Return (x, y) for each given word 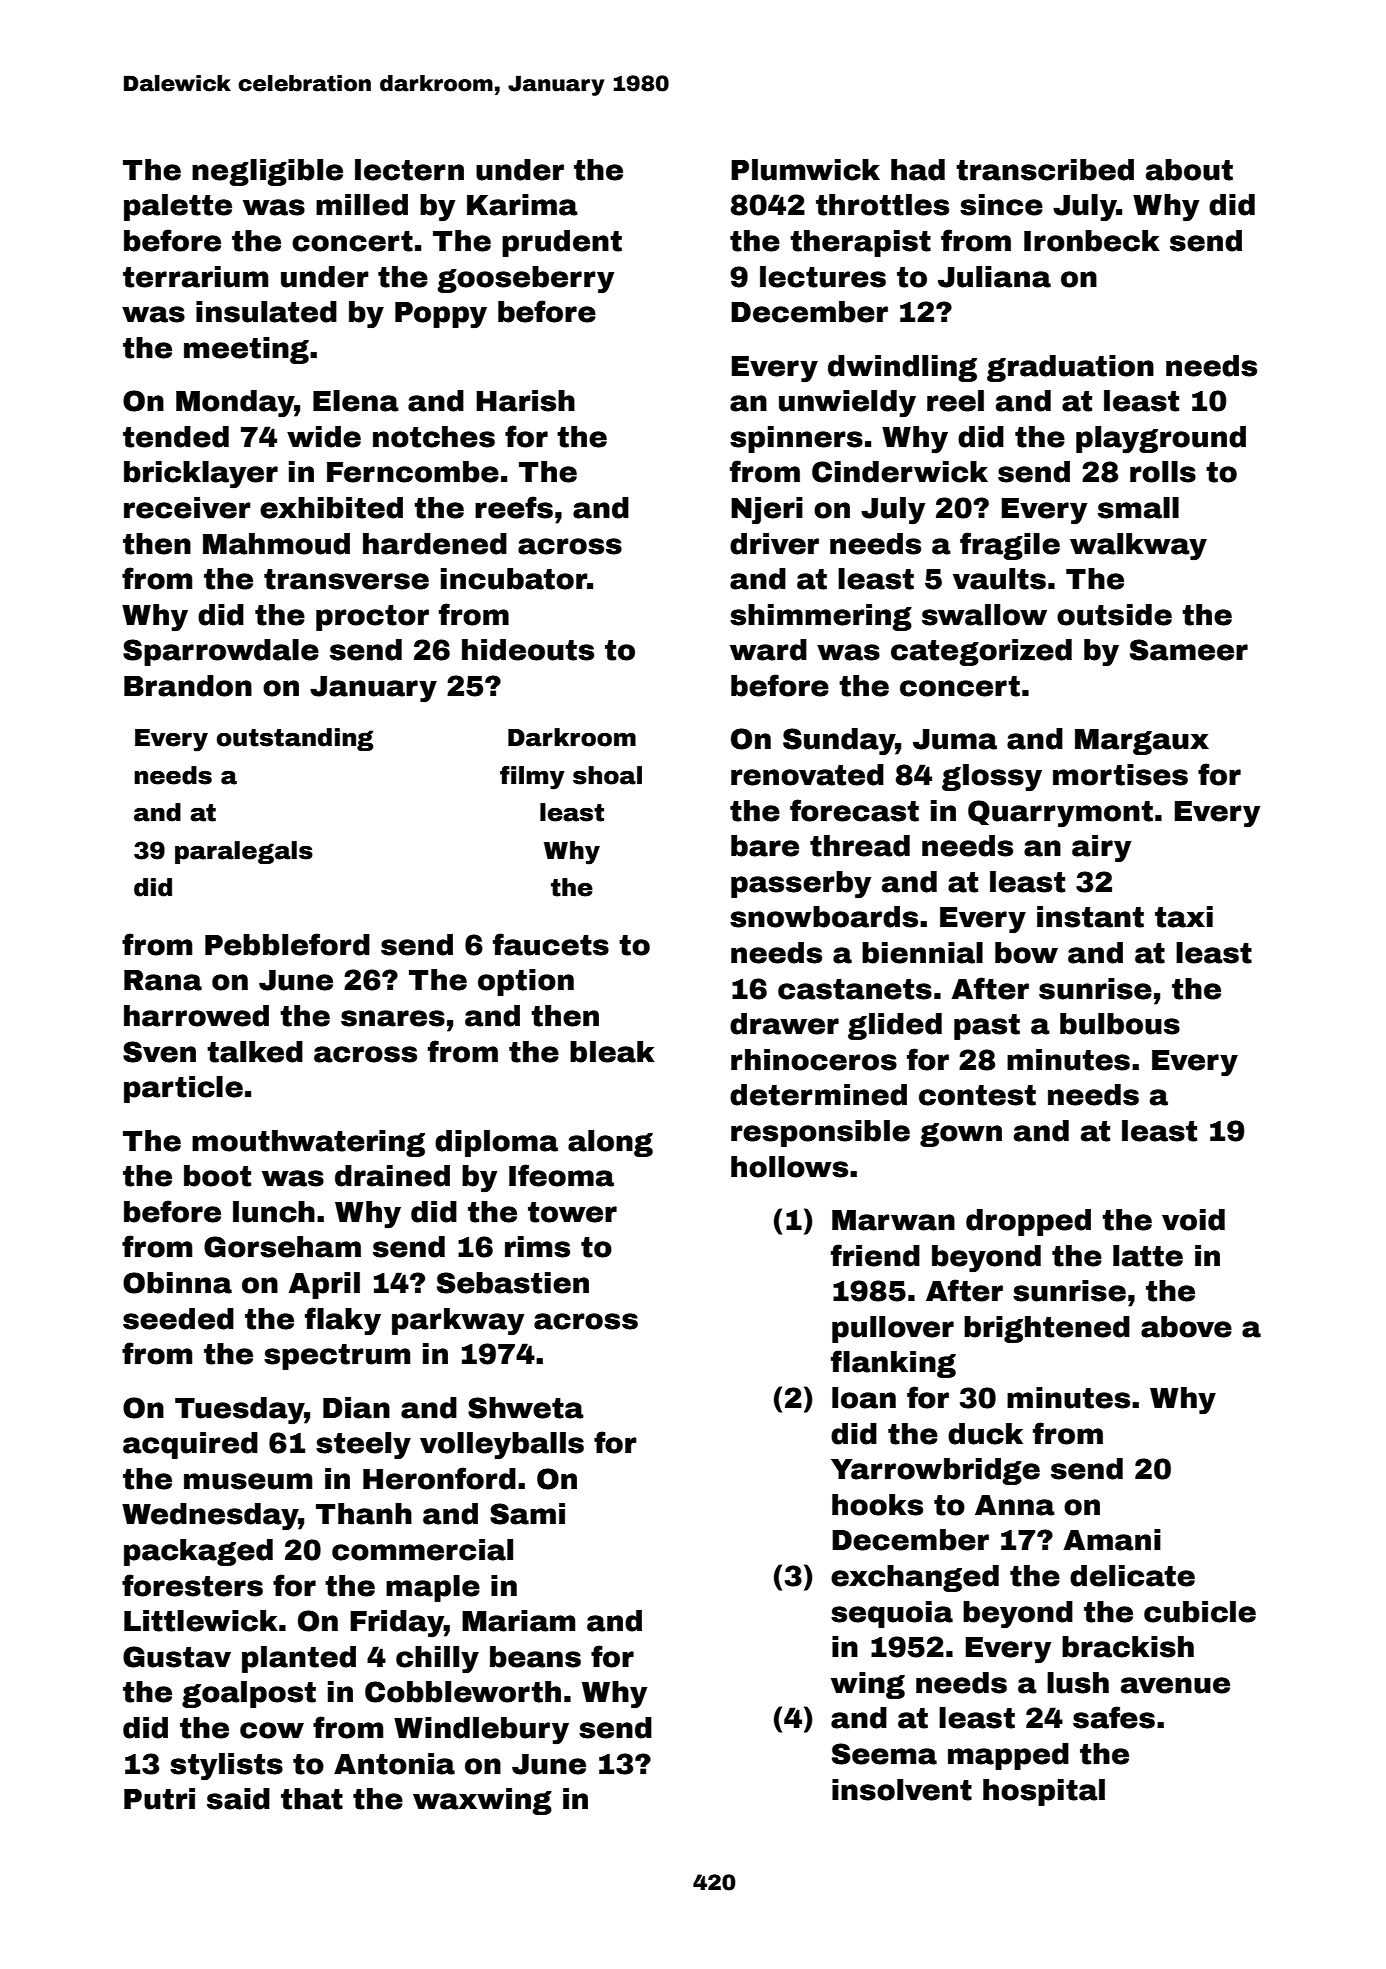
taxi (1184, 917)
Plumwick (805, 170)
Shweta (526, 1408)
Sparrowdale (221, 652)
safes (1114, 1717)
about (1189, 170)
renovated (807, 775)
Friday (397, 1624)
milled (362, 205)
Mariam (518, 1621)
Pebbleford (287, 944)
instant (1090, 917)
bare (765, 846)
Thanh (364, 1514)
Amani (1112, 1540)
